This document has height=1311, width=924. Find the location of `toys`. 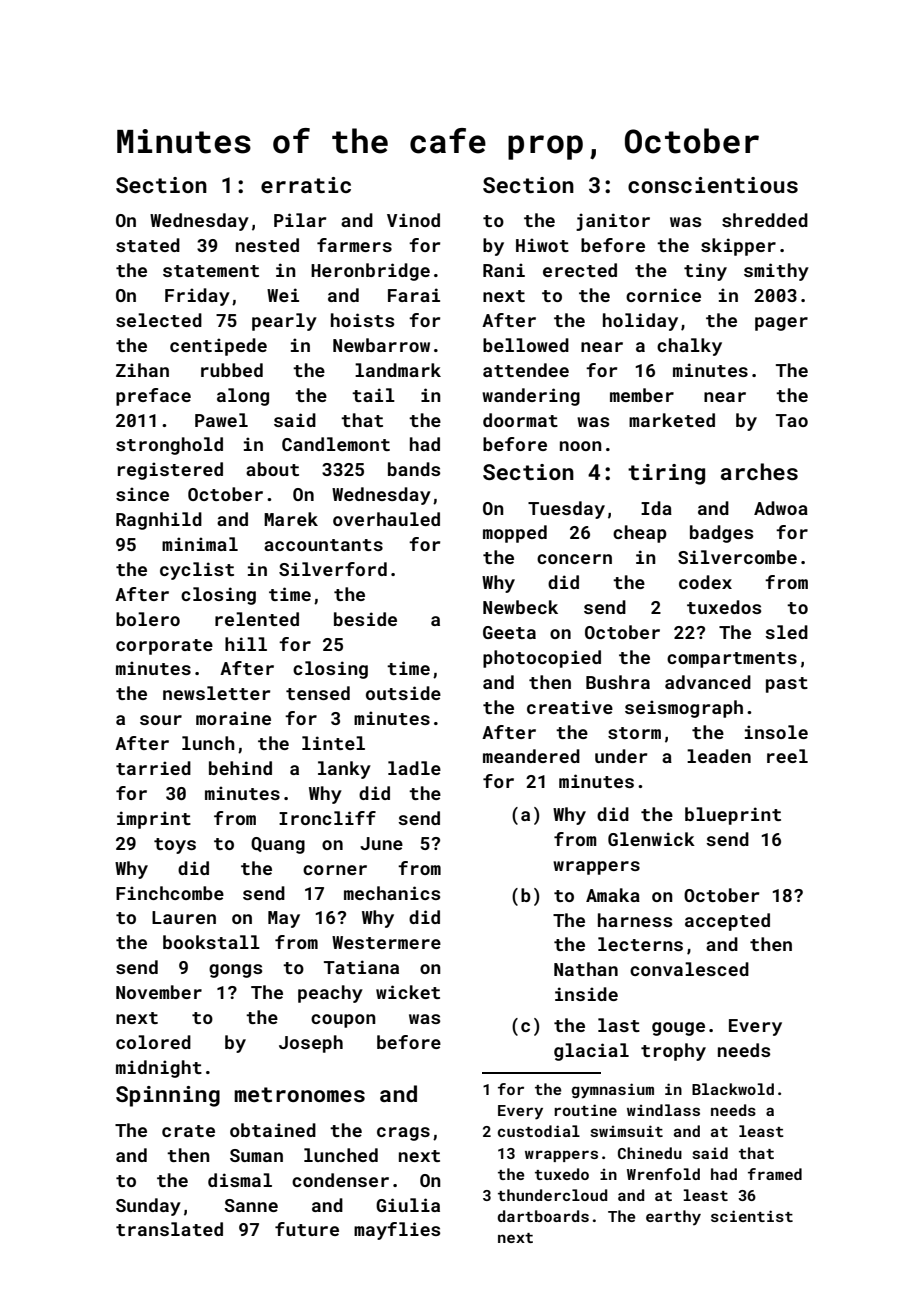

toys is located at coordinates (175, 846).
